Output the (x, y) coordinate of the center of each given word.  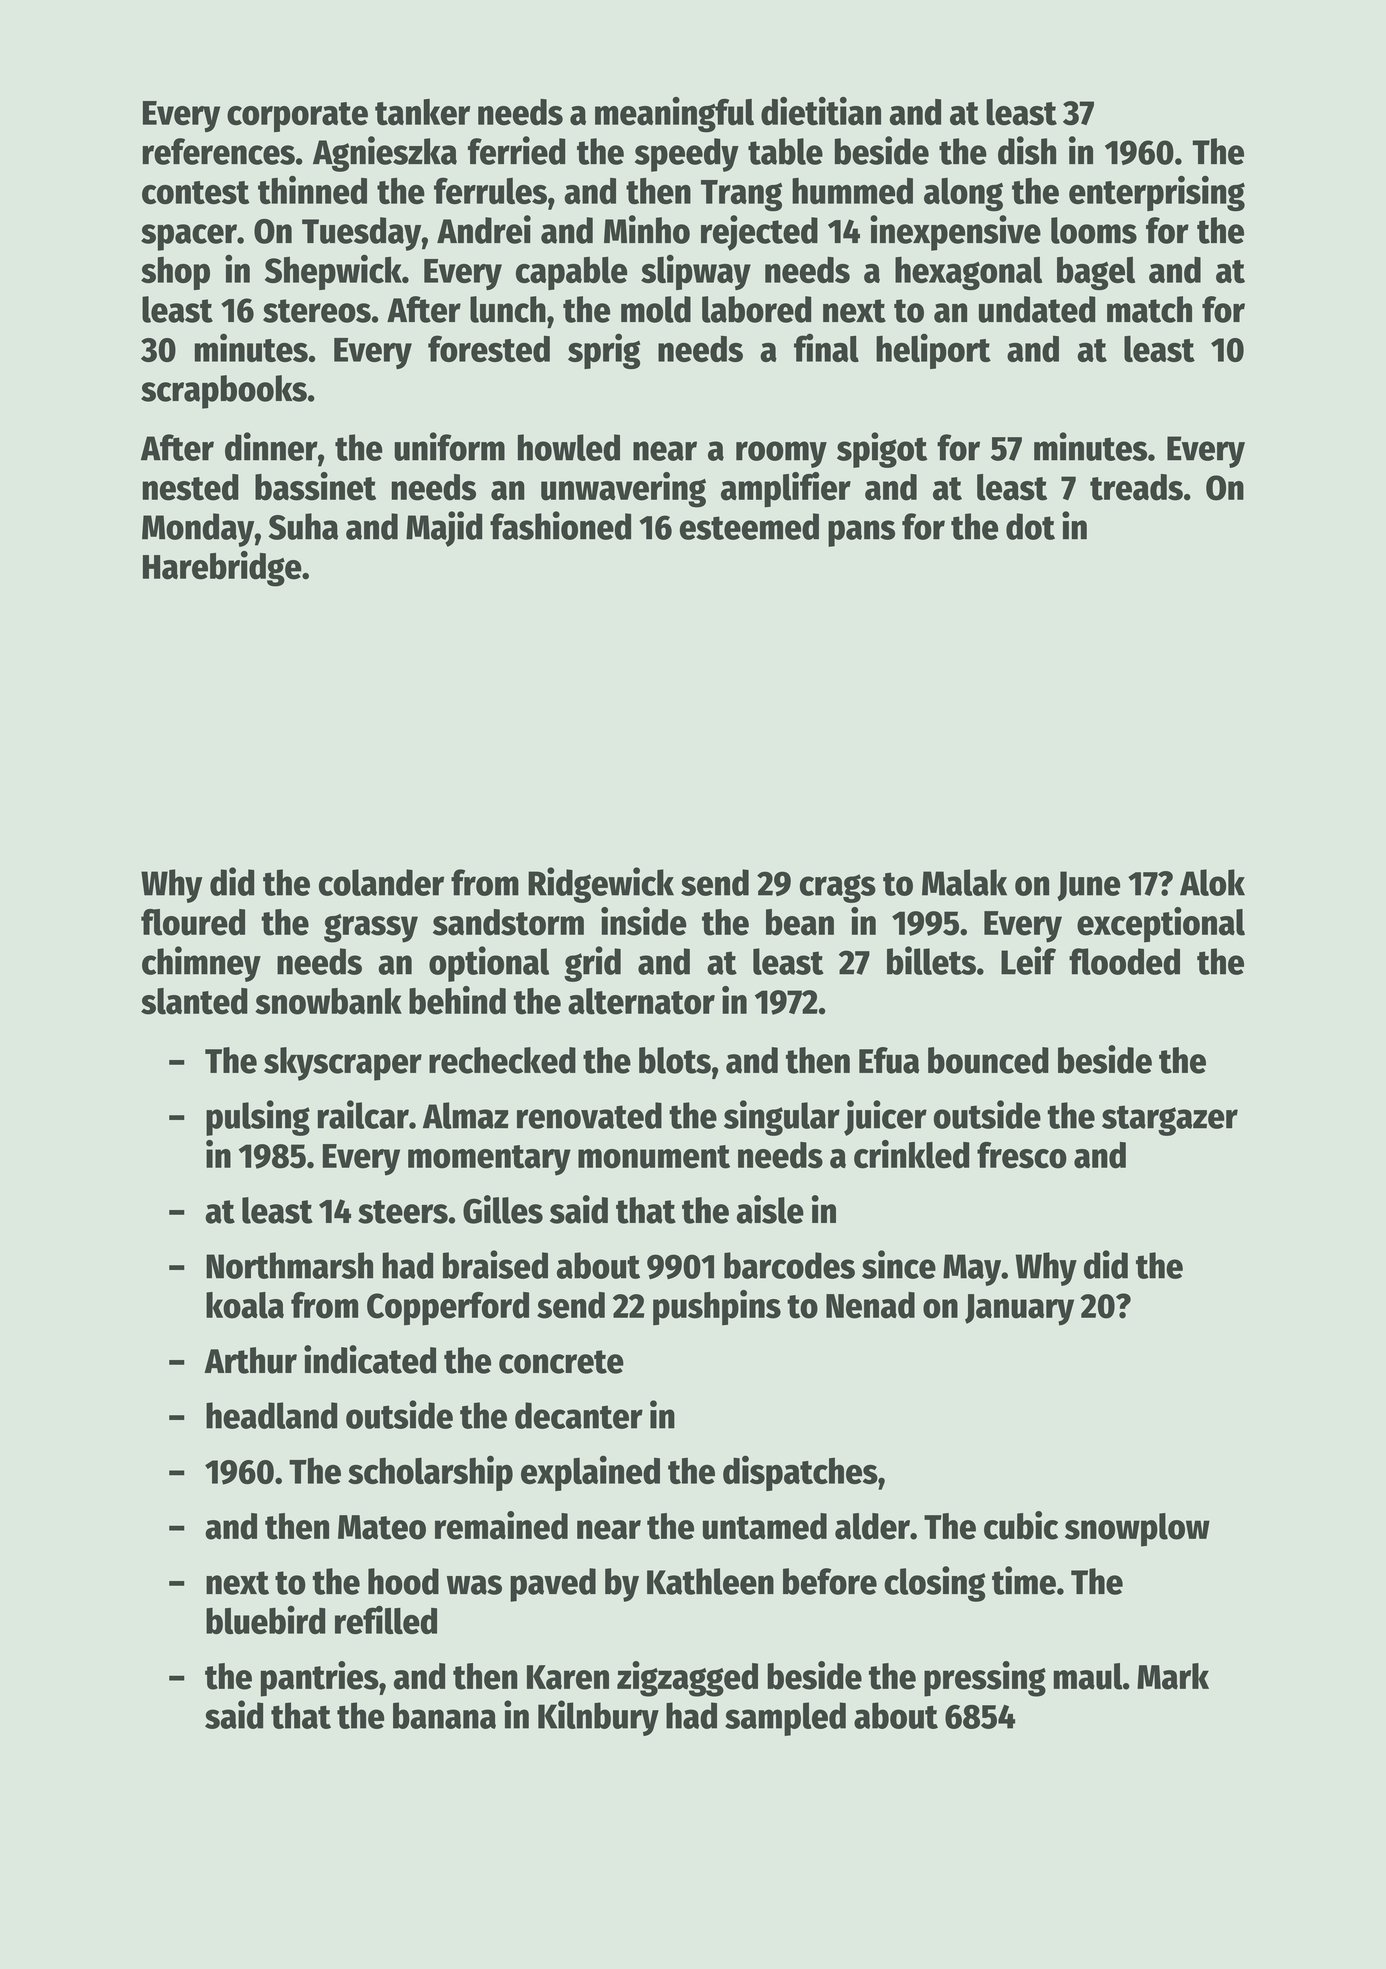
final (826, 347)
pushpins (717, 1308)
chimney (201, 964)
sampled (785, 1719)
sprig (604, 351)
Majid (444, 529)
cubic (1021, 1525)
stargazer (1170, 1120)
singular (782, 1118)
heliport (933, 351)
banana (444, 1715)
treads (1136, 487)
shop (175, 273)
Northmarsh (289, 1265)
